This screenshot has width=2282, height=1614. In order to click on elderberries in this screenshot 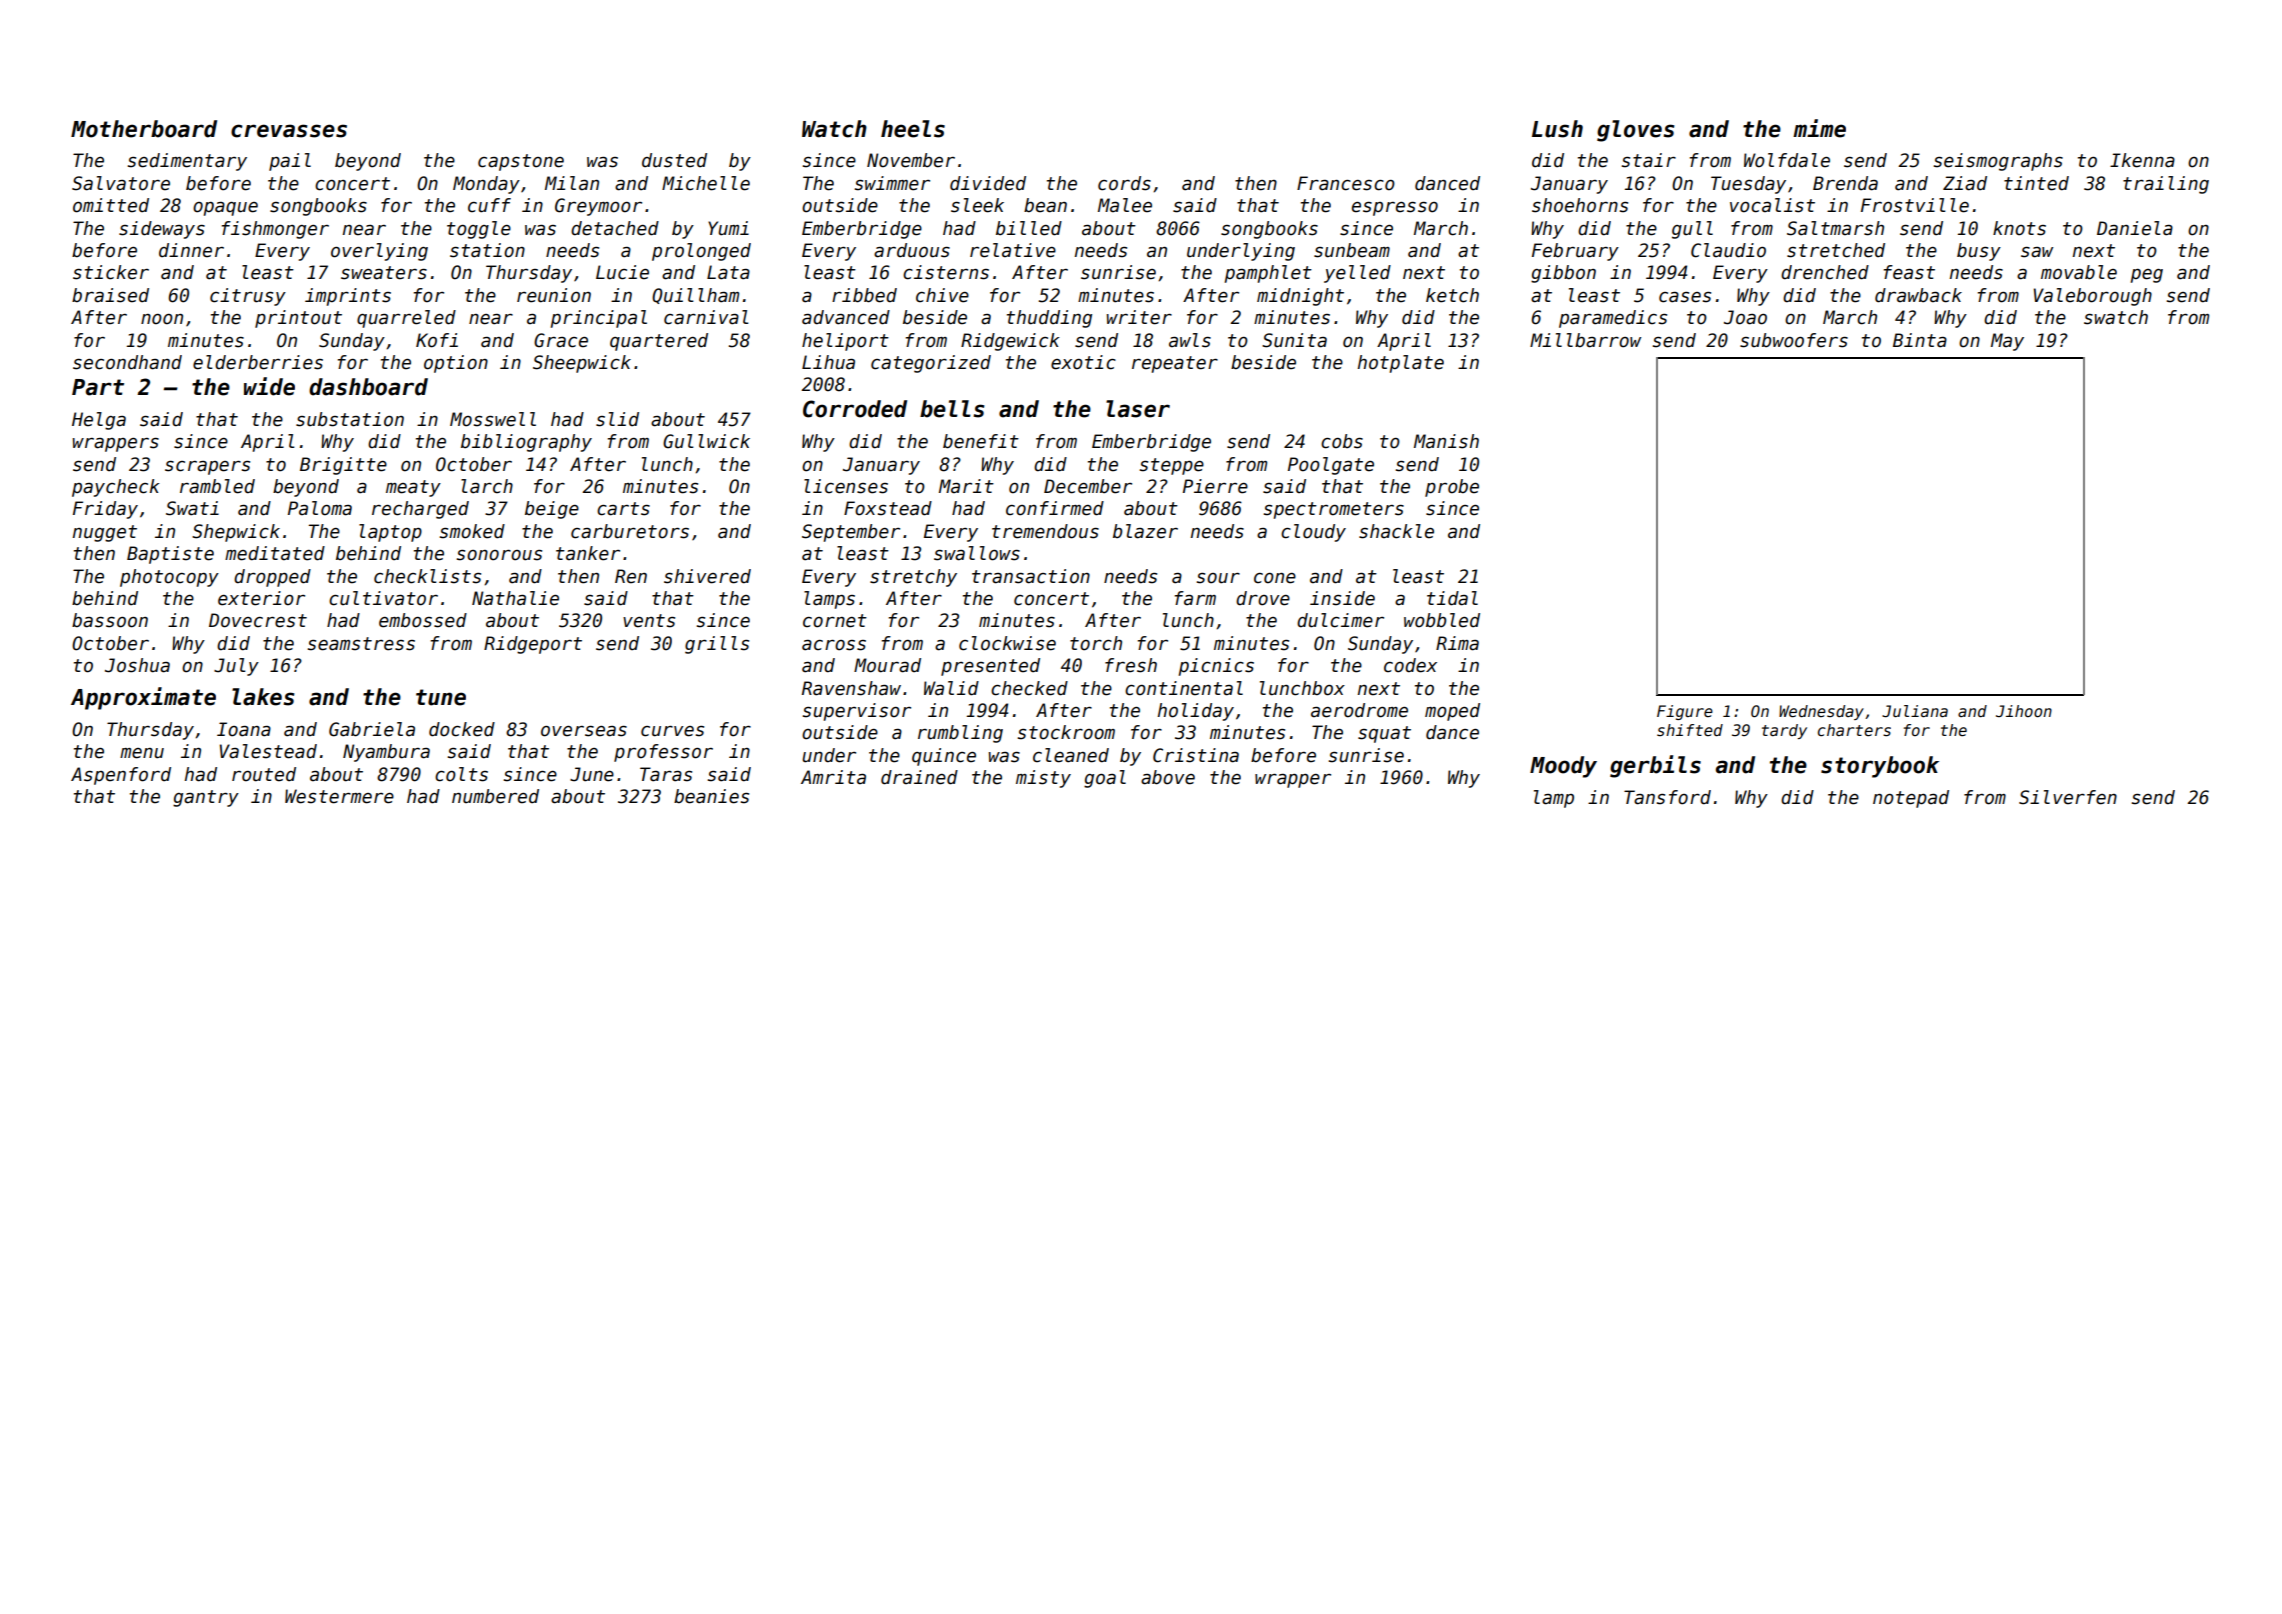, I will do `click(258, 362)`.
